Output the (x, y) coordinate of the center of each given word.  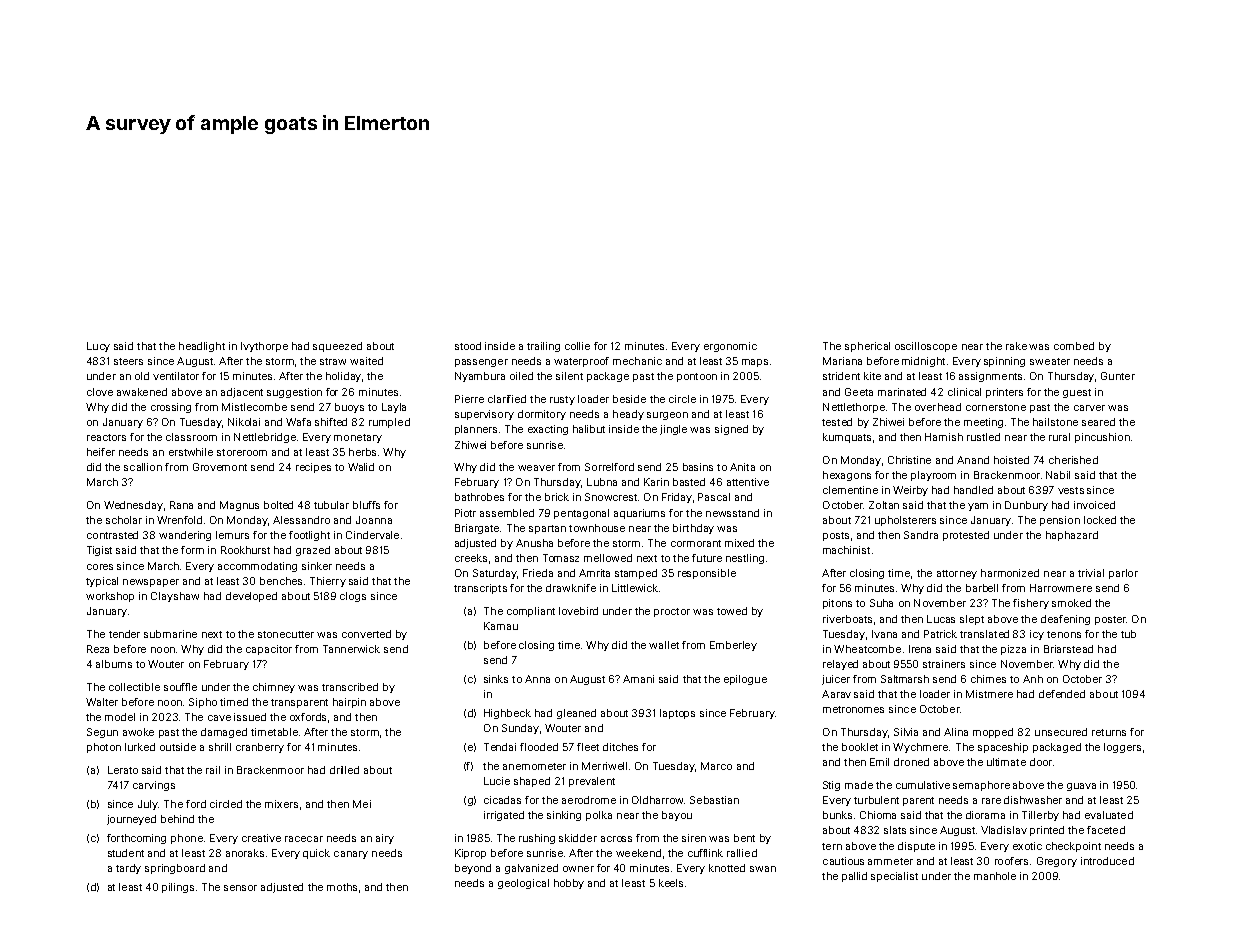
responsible (707, 574)
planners (476, 430)
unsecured (1061, 732)
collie (577, 346)
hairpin (349, 703)
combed (1074, 346)
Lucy (98, 347)
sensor (240, 888)
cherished (1073, 460)
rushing (537, 839)
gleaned (576, 714)
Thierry (328, 582)
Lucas (941, 619)
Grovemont (220, 467)
